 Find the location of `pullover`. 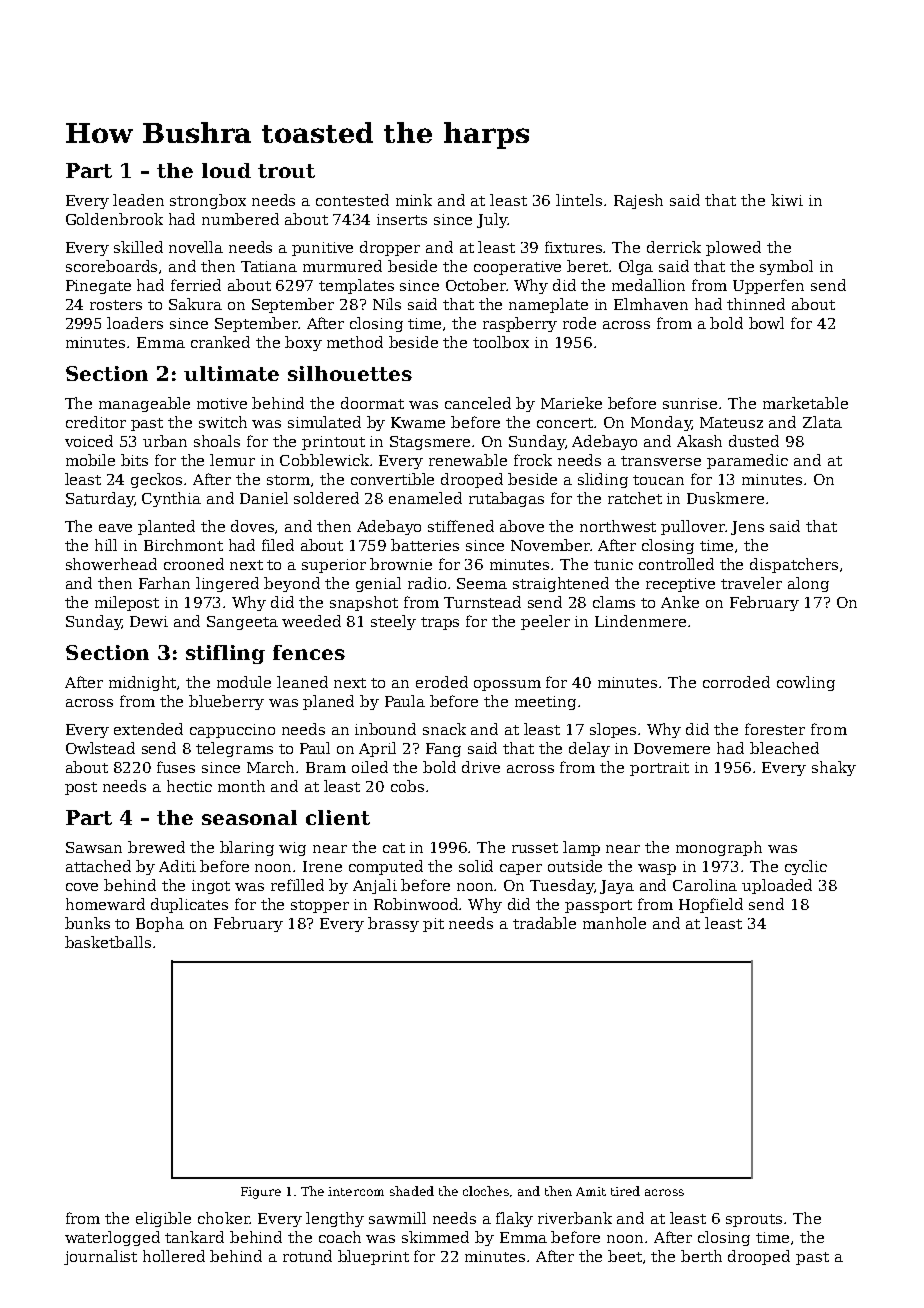

pullover is located at coordinates (693, 527).
